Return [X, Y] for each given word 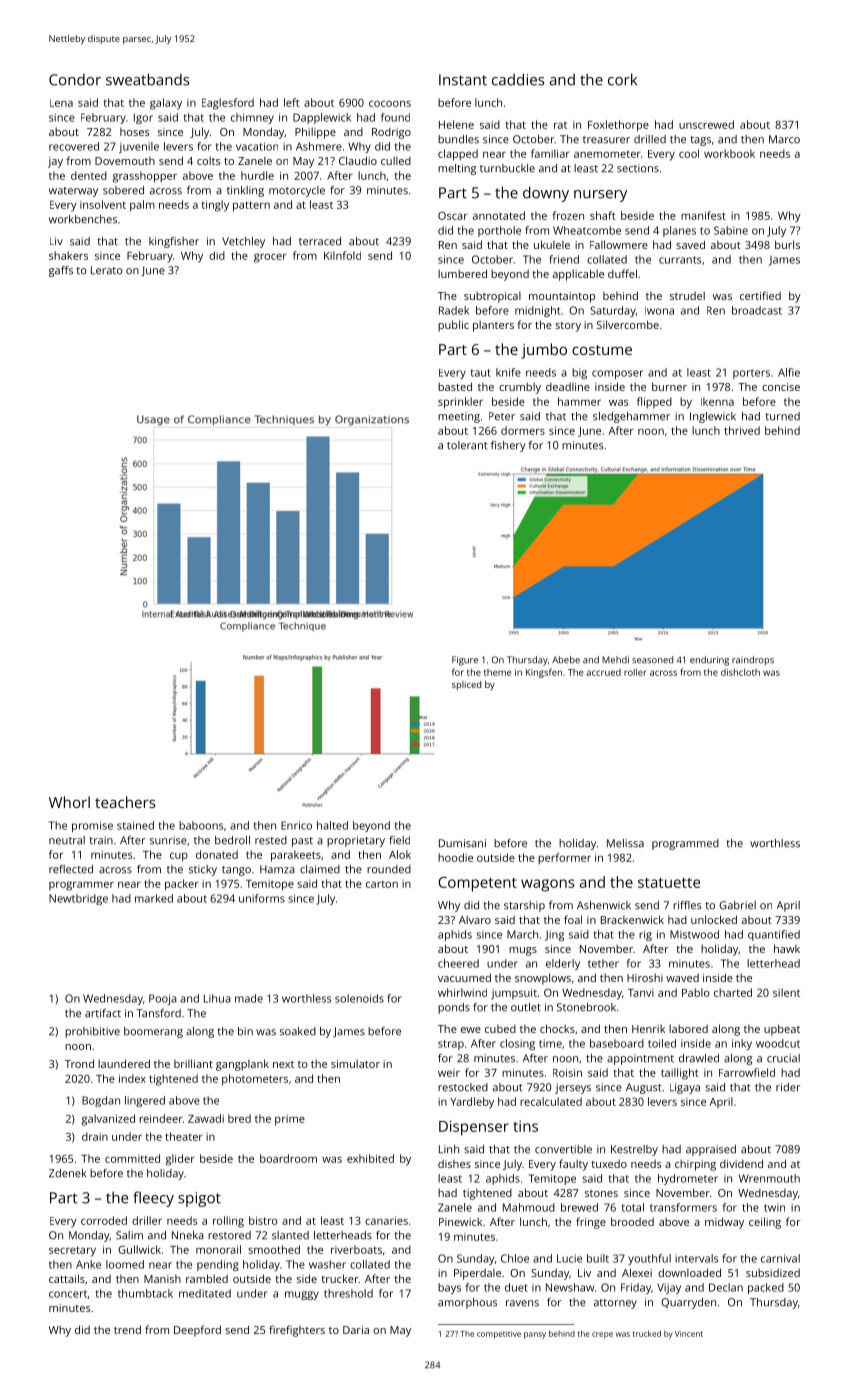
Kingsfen [544, 673]
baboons [201, 825]
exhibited [370, 1158]
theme [497, 672]
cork [622, 79]
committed [132, 1158]
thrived [742, 430]
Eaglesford [228, 104]
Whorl [69, 802]
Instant [463, 80]
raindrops [753, 661]
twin [774, 1207]
